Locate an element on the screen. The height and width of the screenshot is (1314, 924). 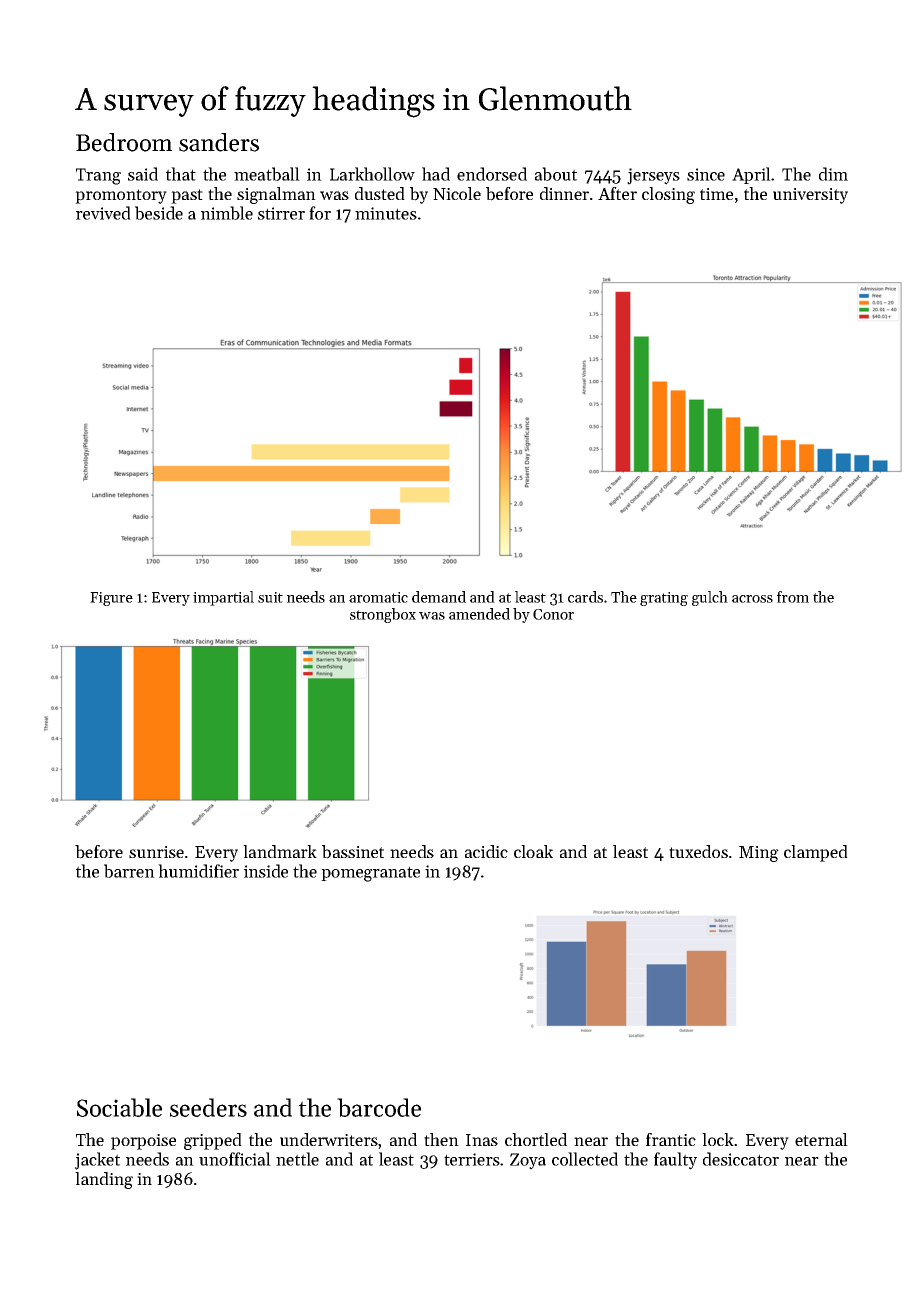
clamped is located at coordinates (816, 853).
